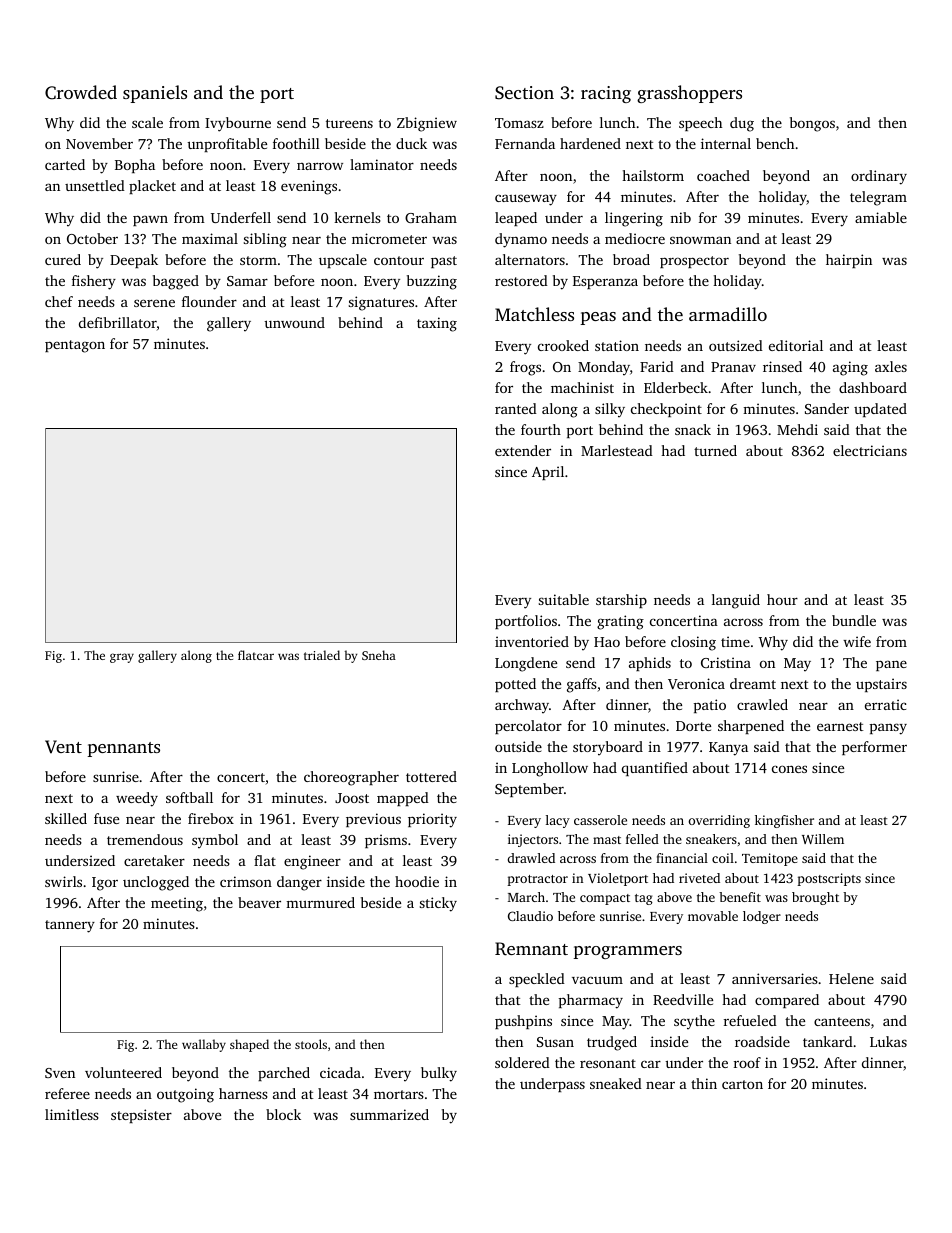  What do you see at coordinates (66, 818) in the document?
I see `skilled` at bounding box center [66, 818].
